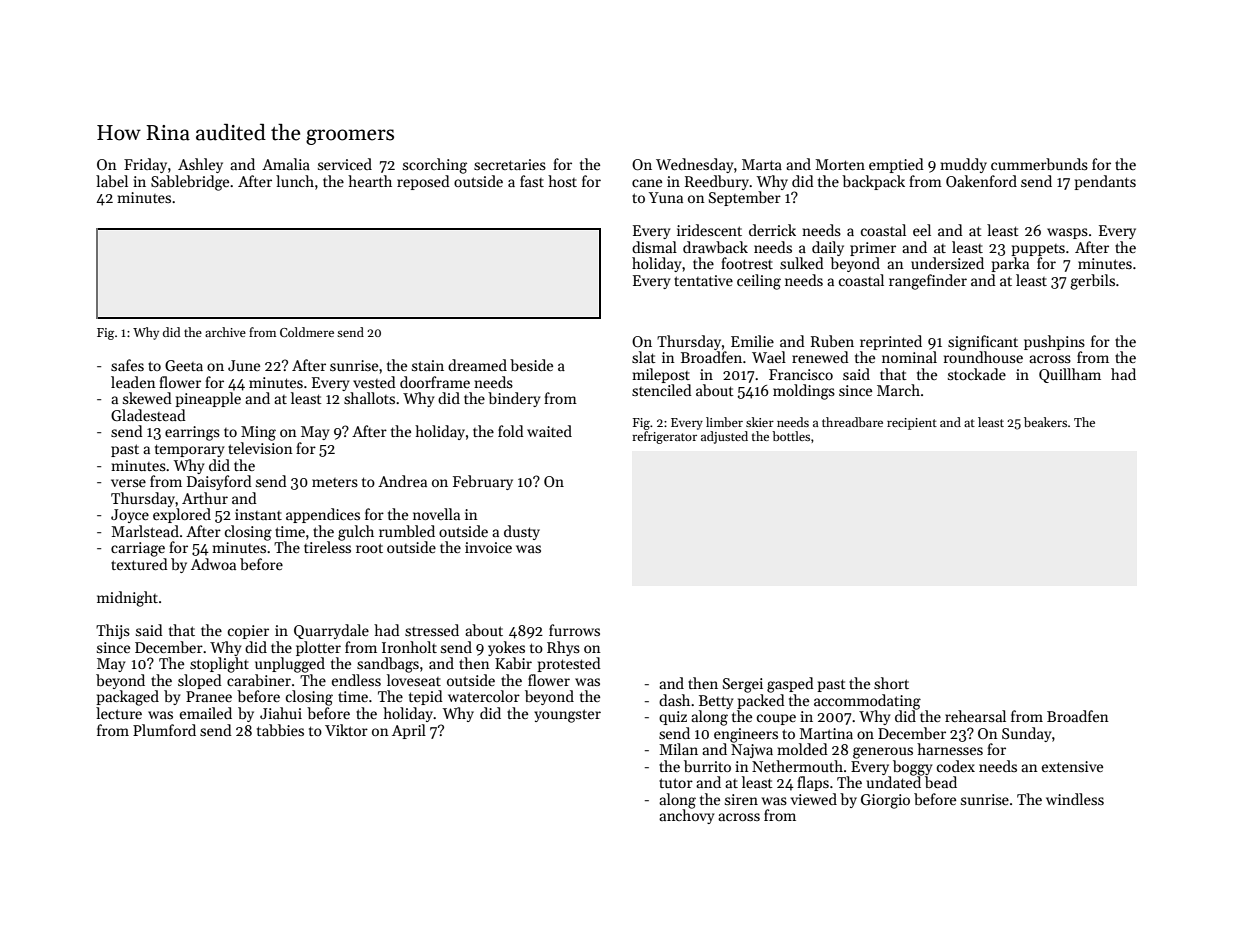 This page has width=1233, height=952. Describe the element at coordinates (145, 165) in the page. I see `Friday` at that location.
